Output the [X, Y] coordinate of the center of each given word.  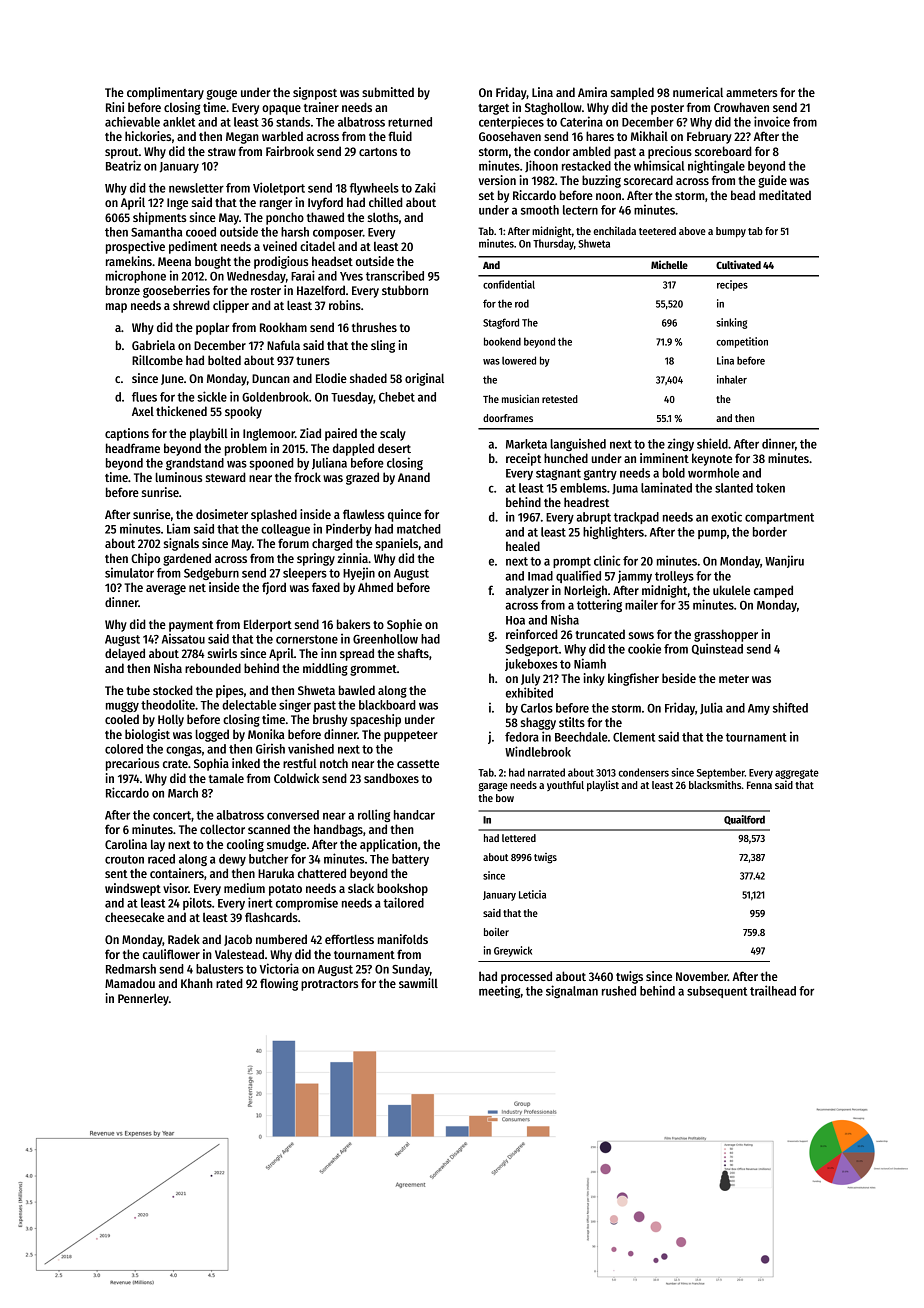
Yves [351, 276]
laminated [666, 487]
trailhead [773, 990]
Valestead [239, 954]
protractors [329, 985]
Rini [115, 107]
